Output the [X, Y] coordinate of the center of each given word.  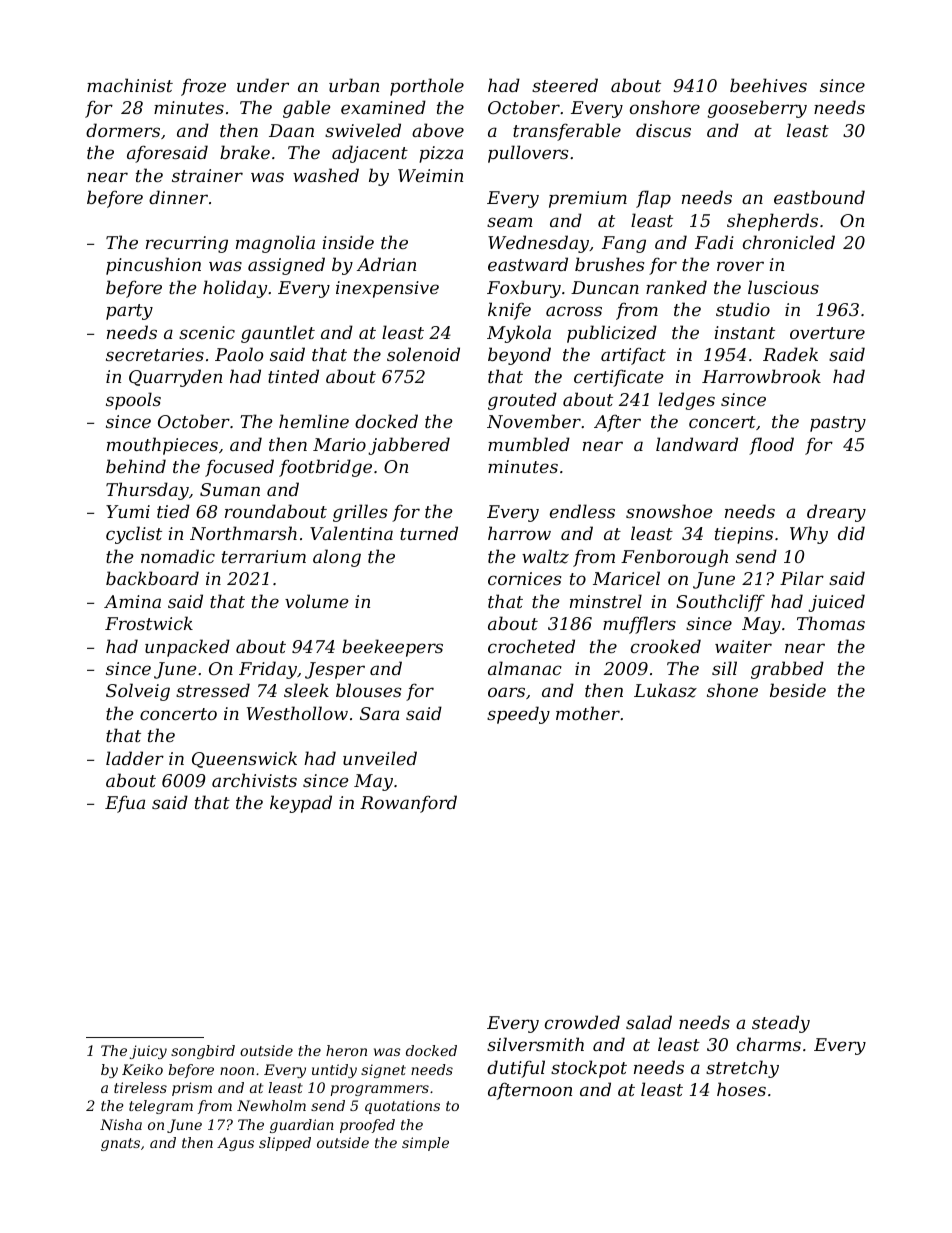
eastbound [819, 197]
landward [697, 444]
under [263, 85]
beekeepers [392, 648]
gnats [120, 1144]
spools [133, 401]
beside [798, 690]
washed [326, 175]
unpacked [187, 648]
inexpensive [387, 289]
